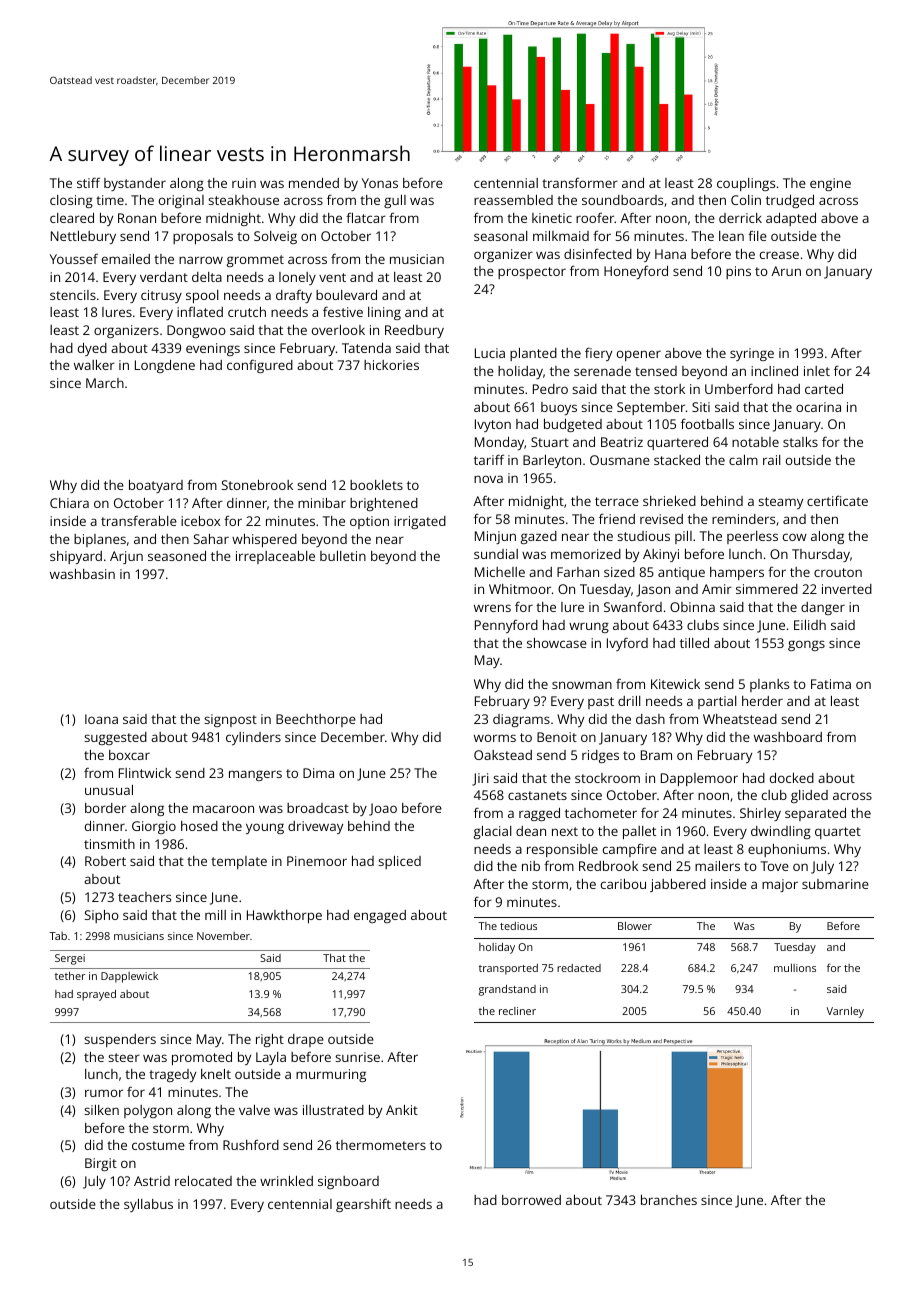  I want to click on stalks, so click(800, 442).
